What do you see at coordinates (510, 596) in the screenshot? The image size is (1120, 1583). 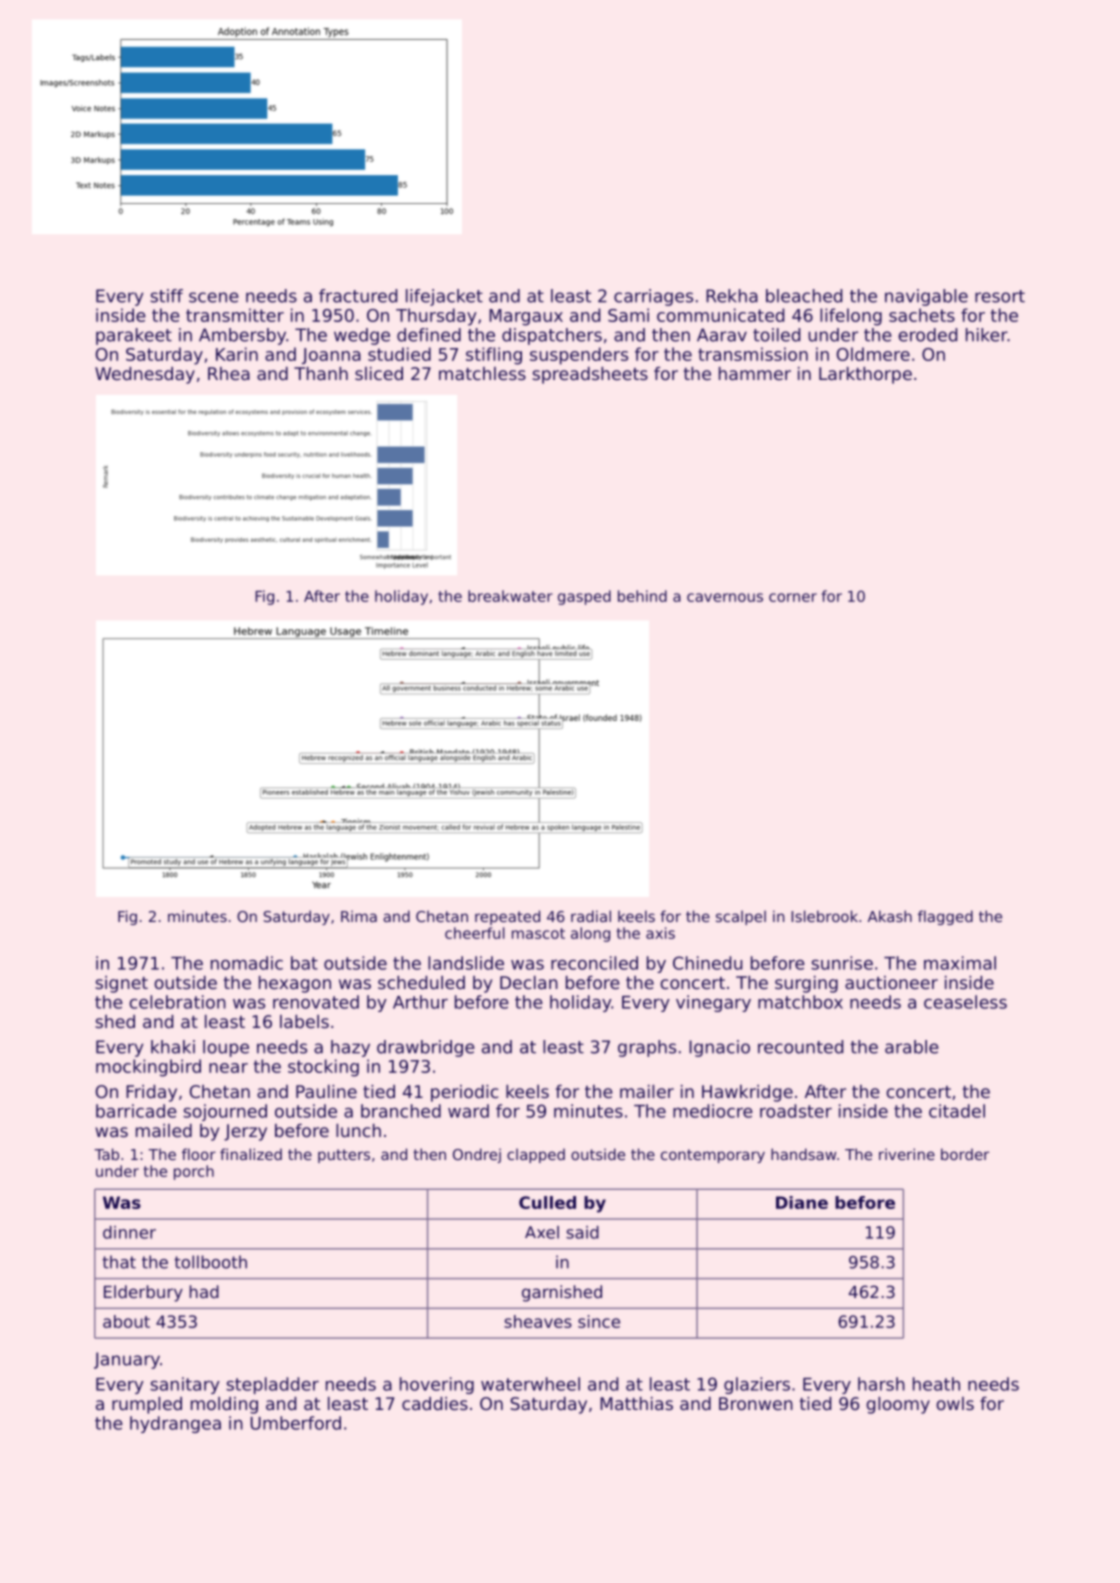 I see `breakwater` at bounding box center [510, 596].
